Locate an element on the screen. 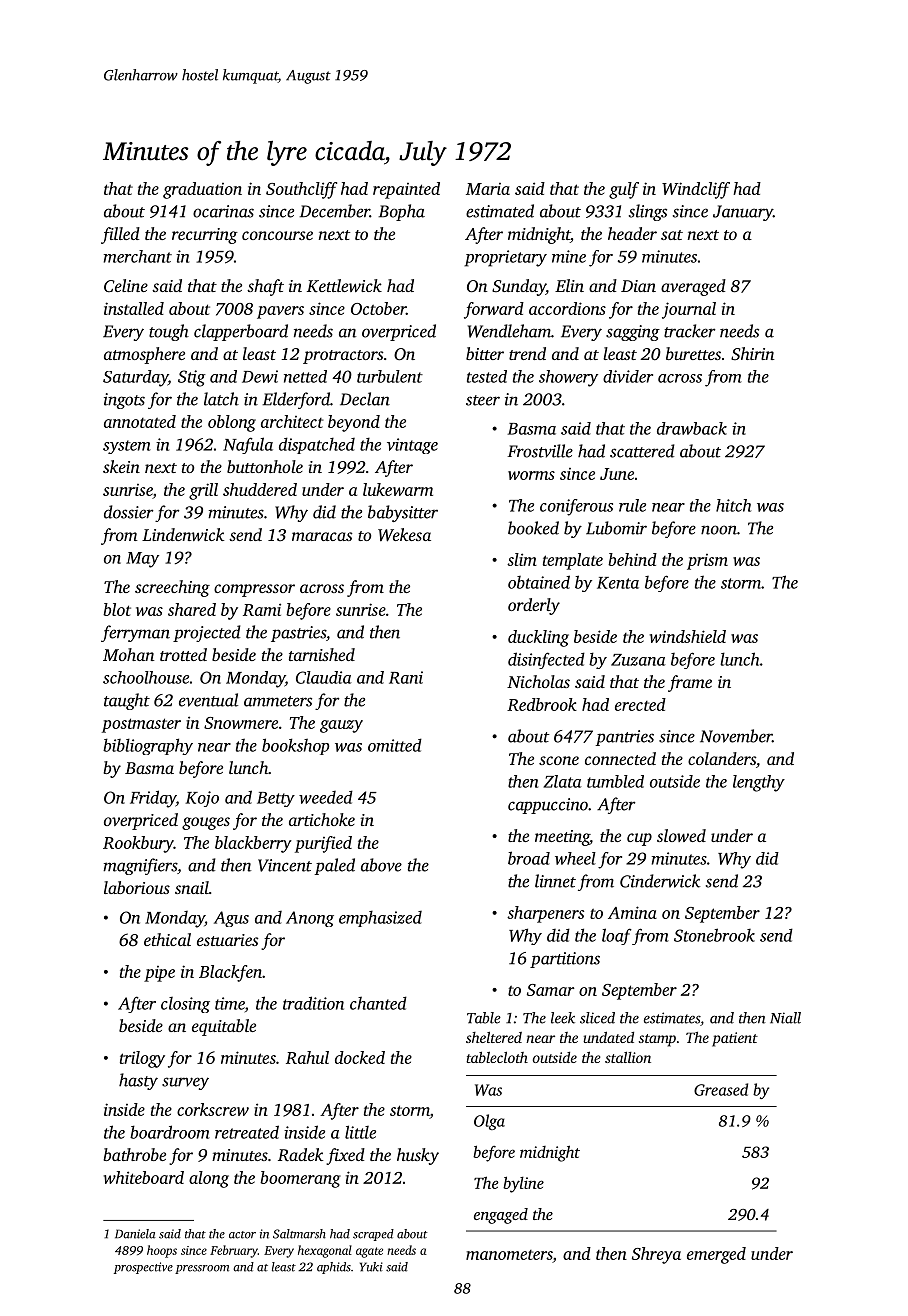 This screenshot has height=1316, width=908. docked is located at coordinates (360, 1057).
